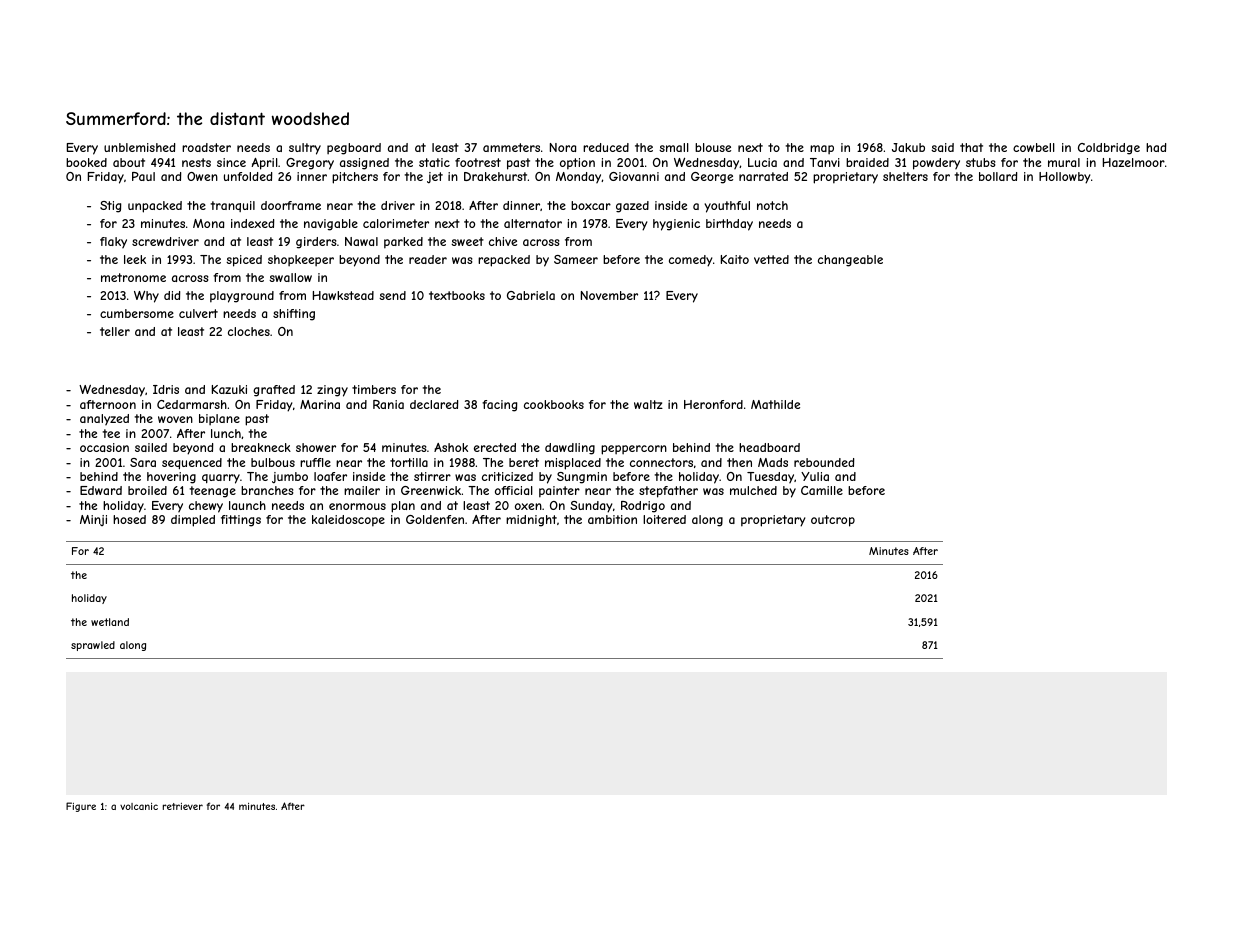  I want to click on jumbo, so click(290, 477).
